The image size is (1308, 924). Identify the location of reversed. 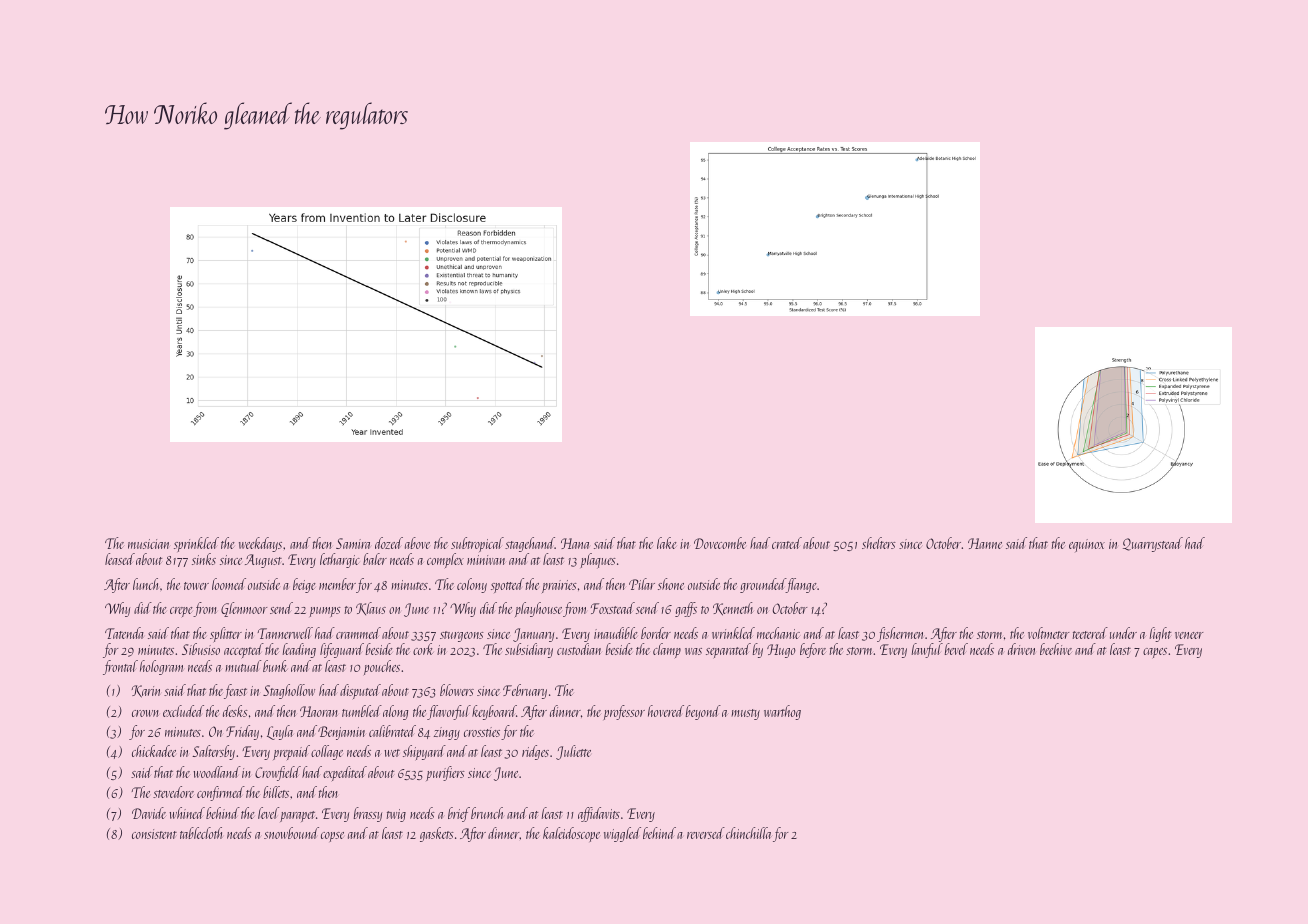
(706, 833).
